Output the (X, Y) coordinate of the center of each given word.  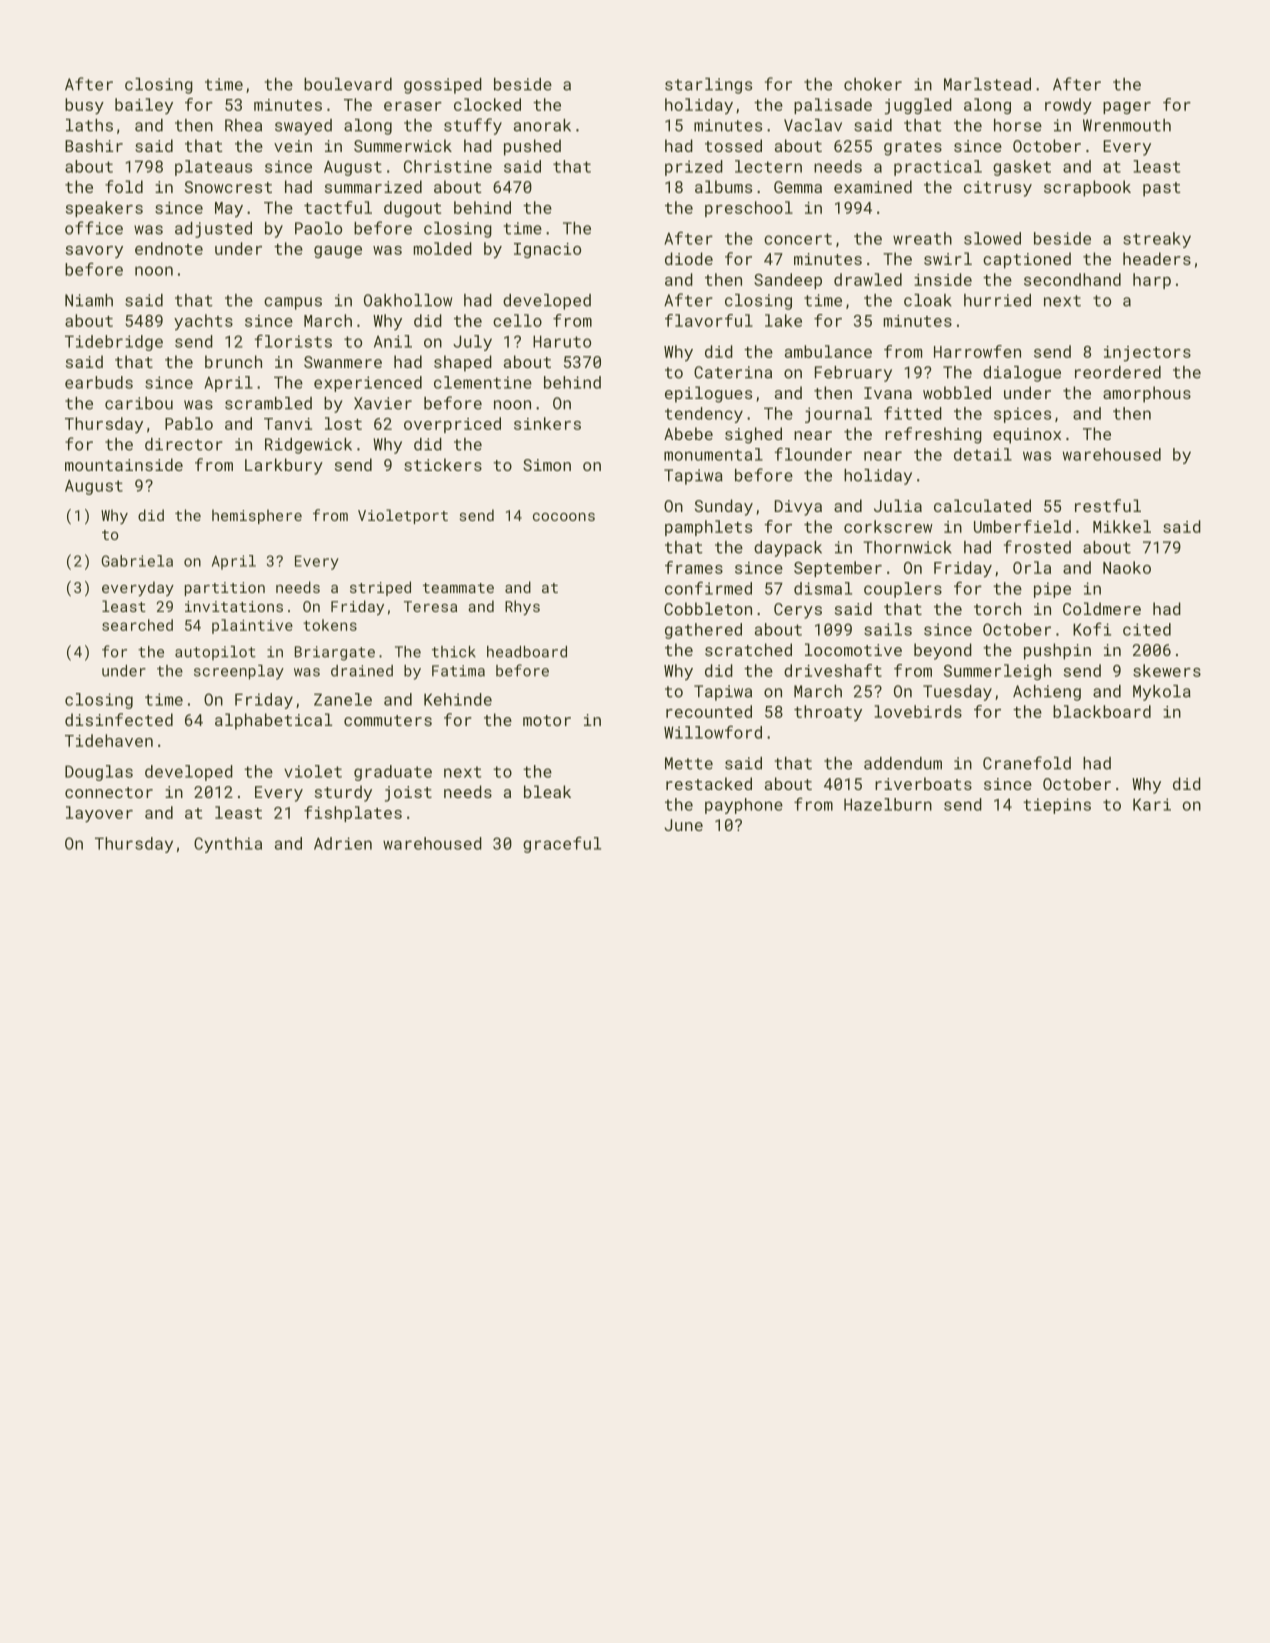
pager (1127, 108)
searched (137, 625)
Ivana (888, 393)
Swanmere (343, 362)
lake (783, 320)
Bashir (94, 145)
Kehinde (458, 699)
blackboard (1102, 711)
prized (694, 168)
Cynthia (228, 845)
